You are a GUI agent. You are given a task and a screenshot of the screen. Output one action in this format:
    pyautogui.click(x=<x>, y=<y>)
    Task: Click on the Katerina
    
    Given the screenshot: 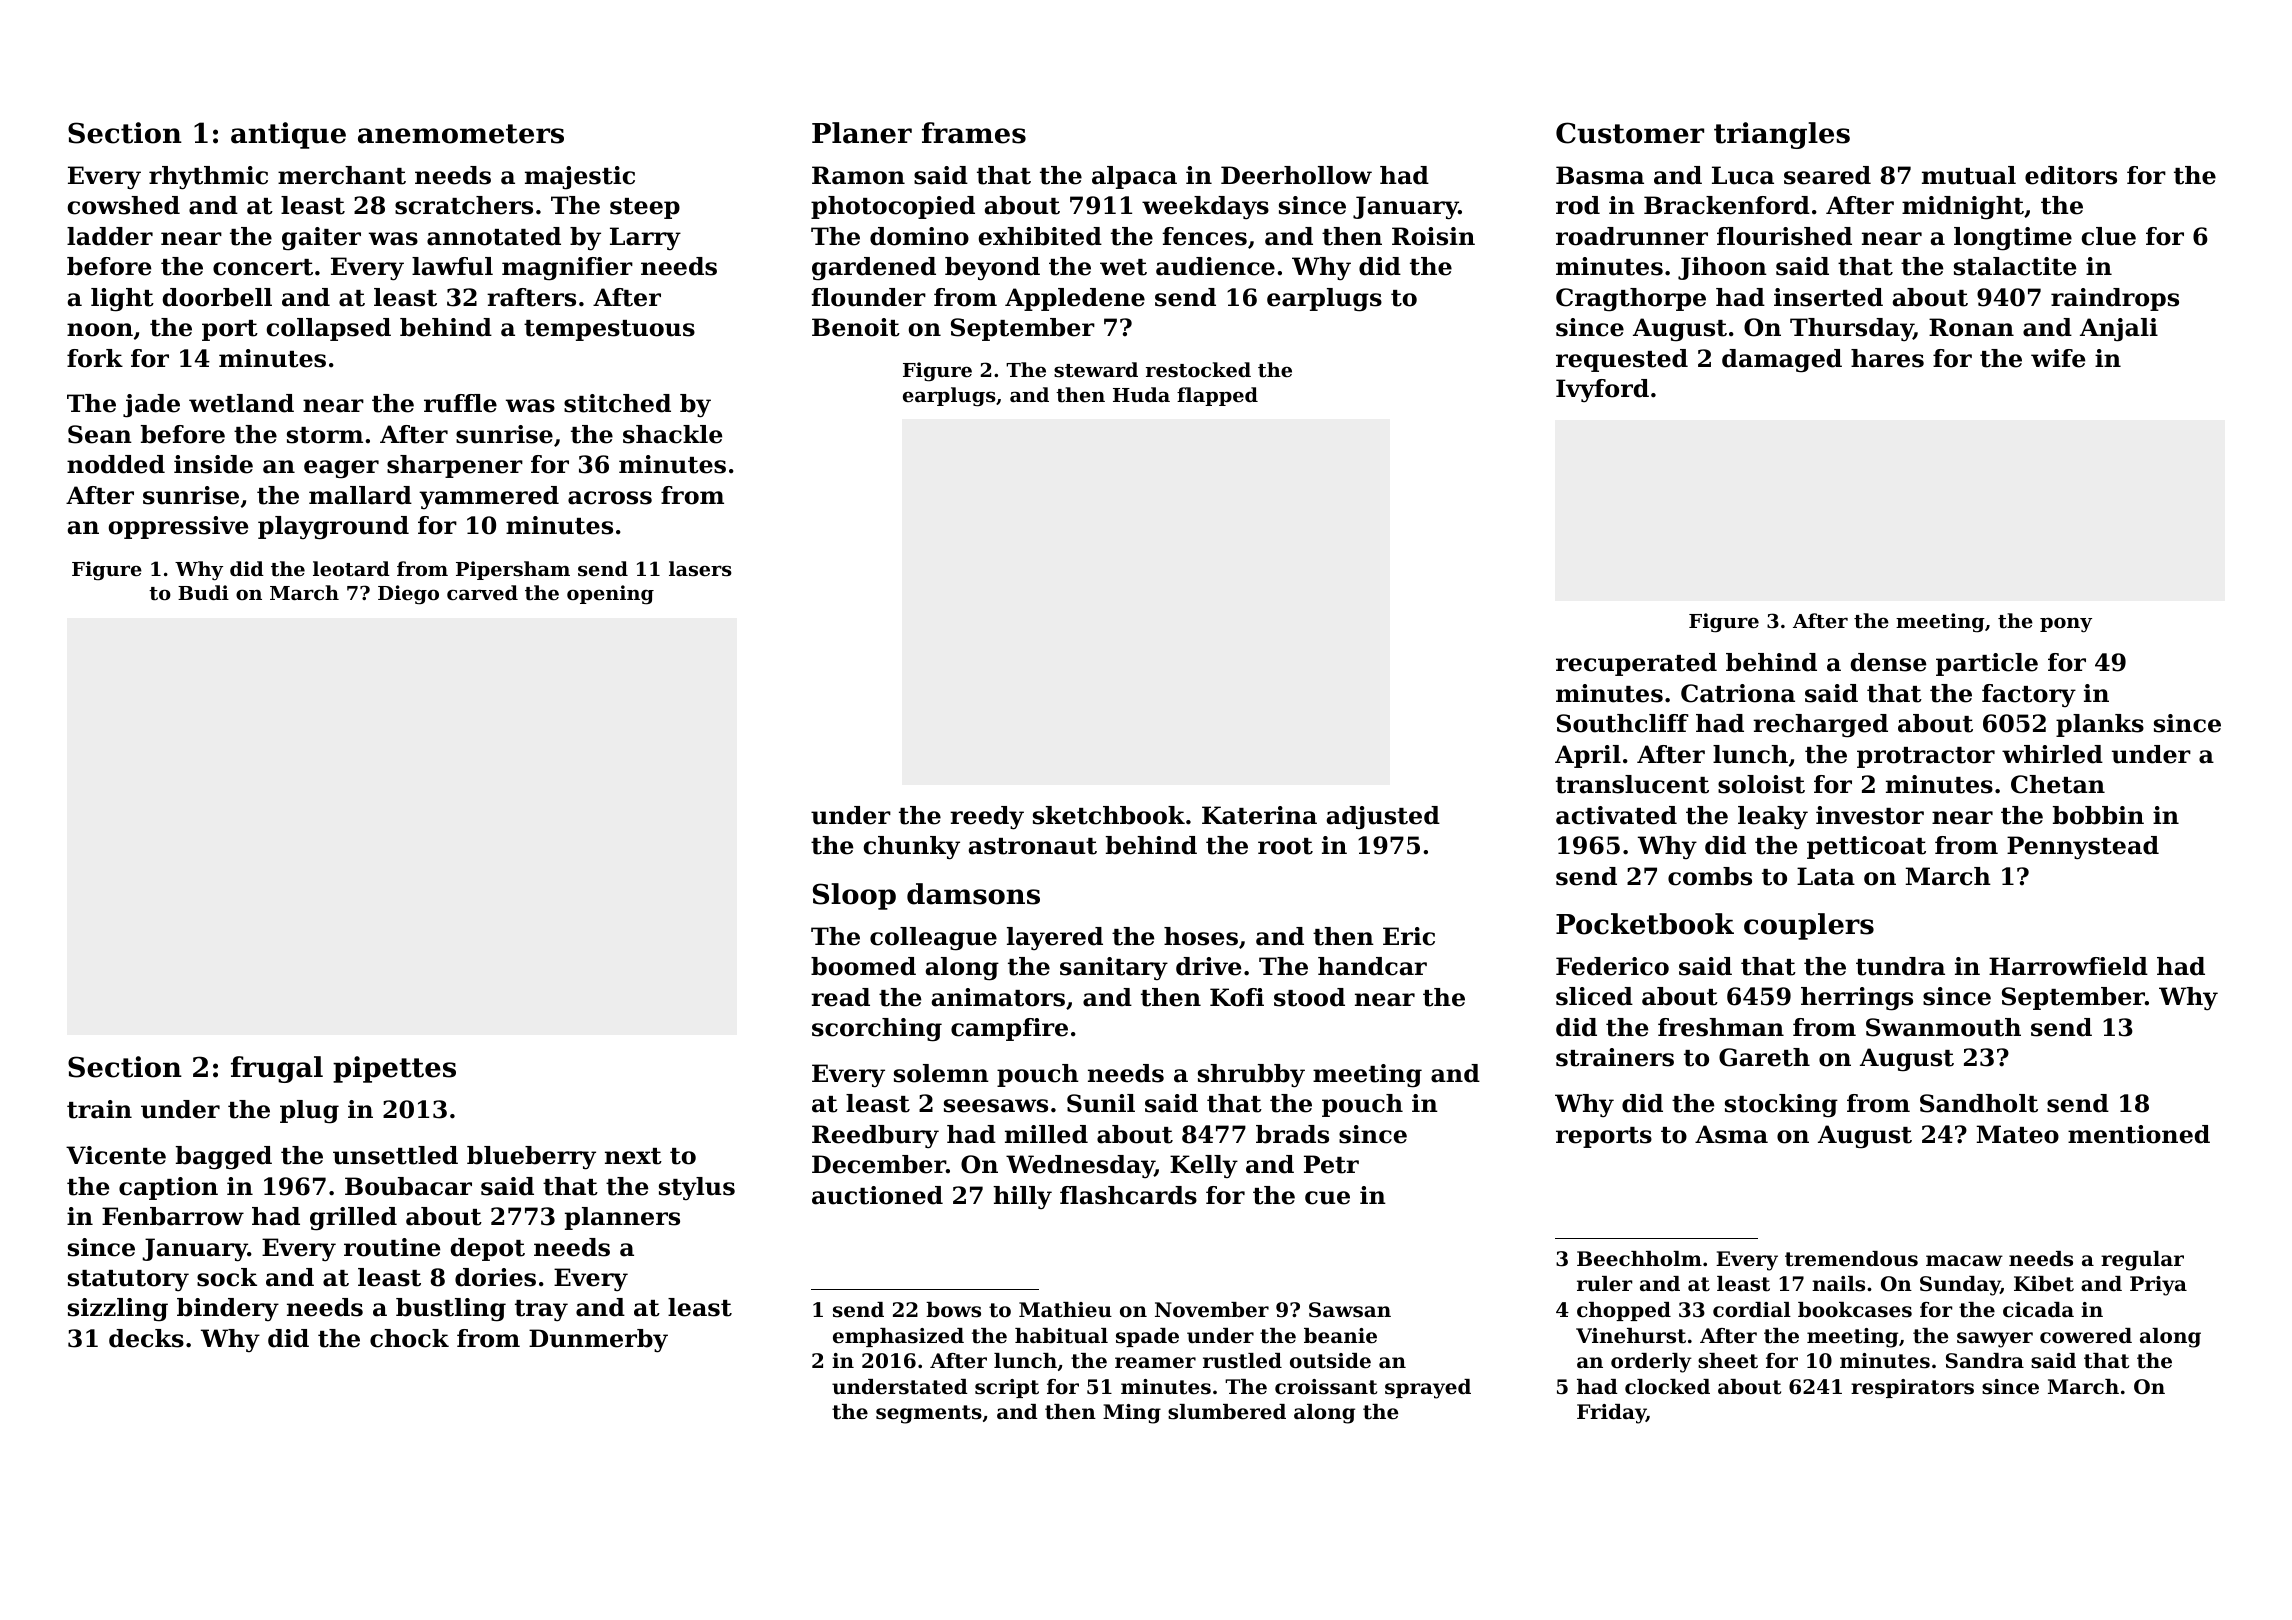 What is the action you would take?
    pyautogui.click(x=1259, y=815)
